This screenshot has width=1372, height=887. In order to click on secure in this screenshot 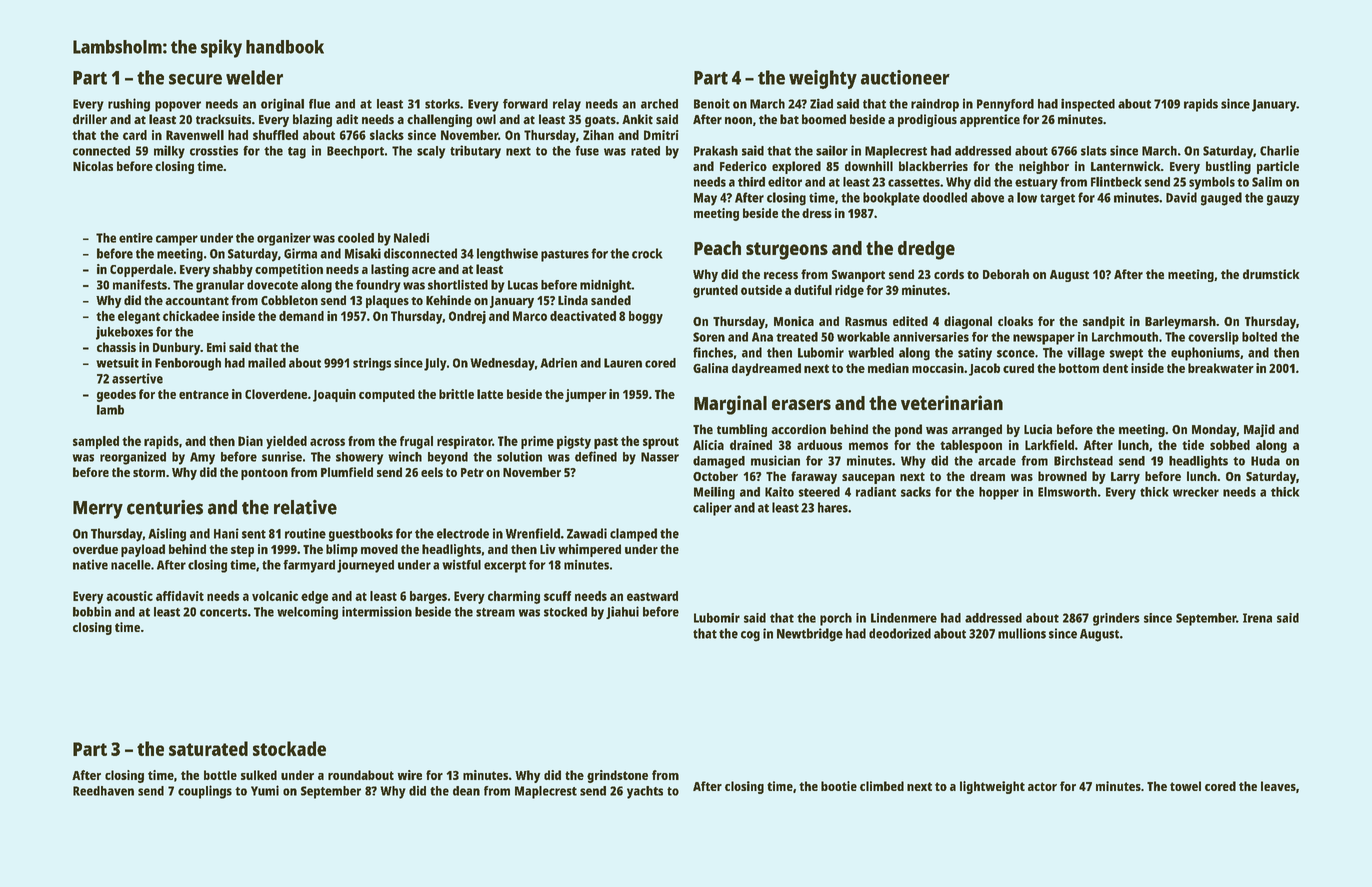, I will do `click(195, 79)`.
